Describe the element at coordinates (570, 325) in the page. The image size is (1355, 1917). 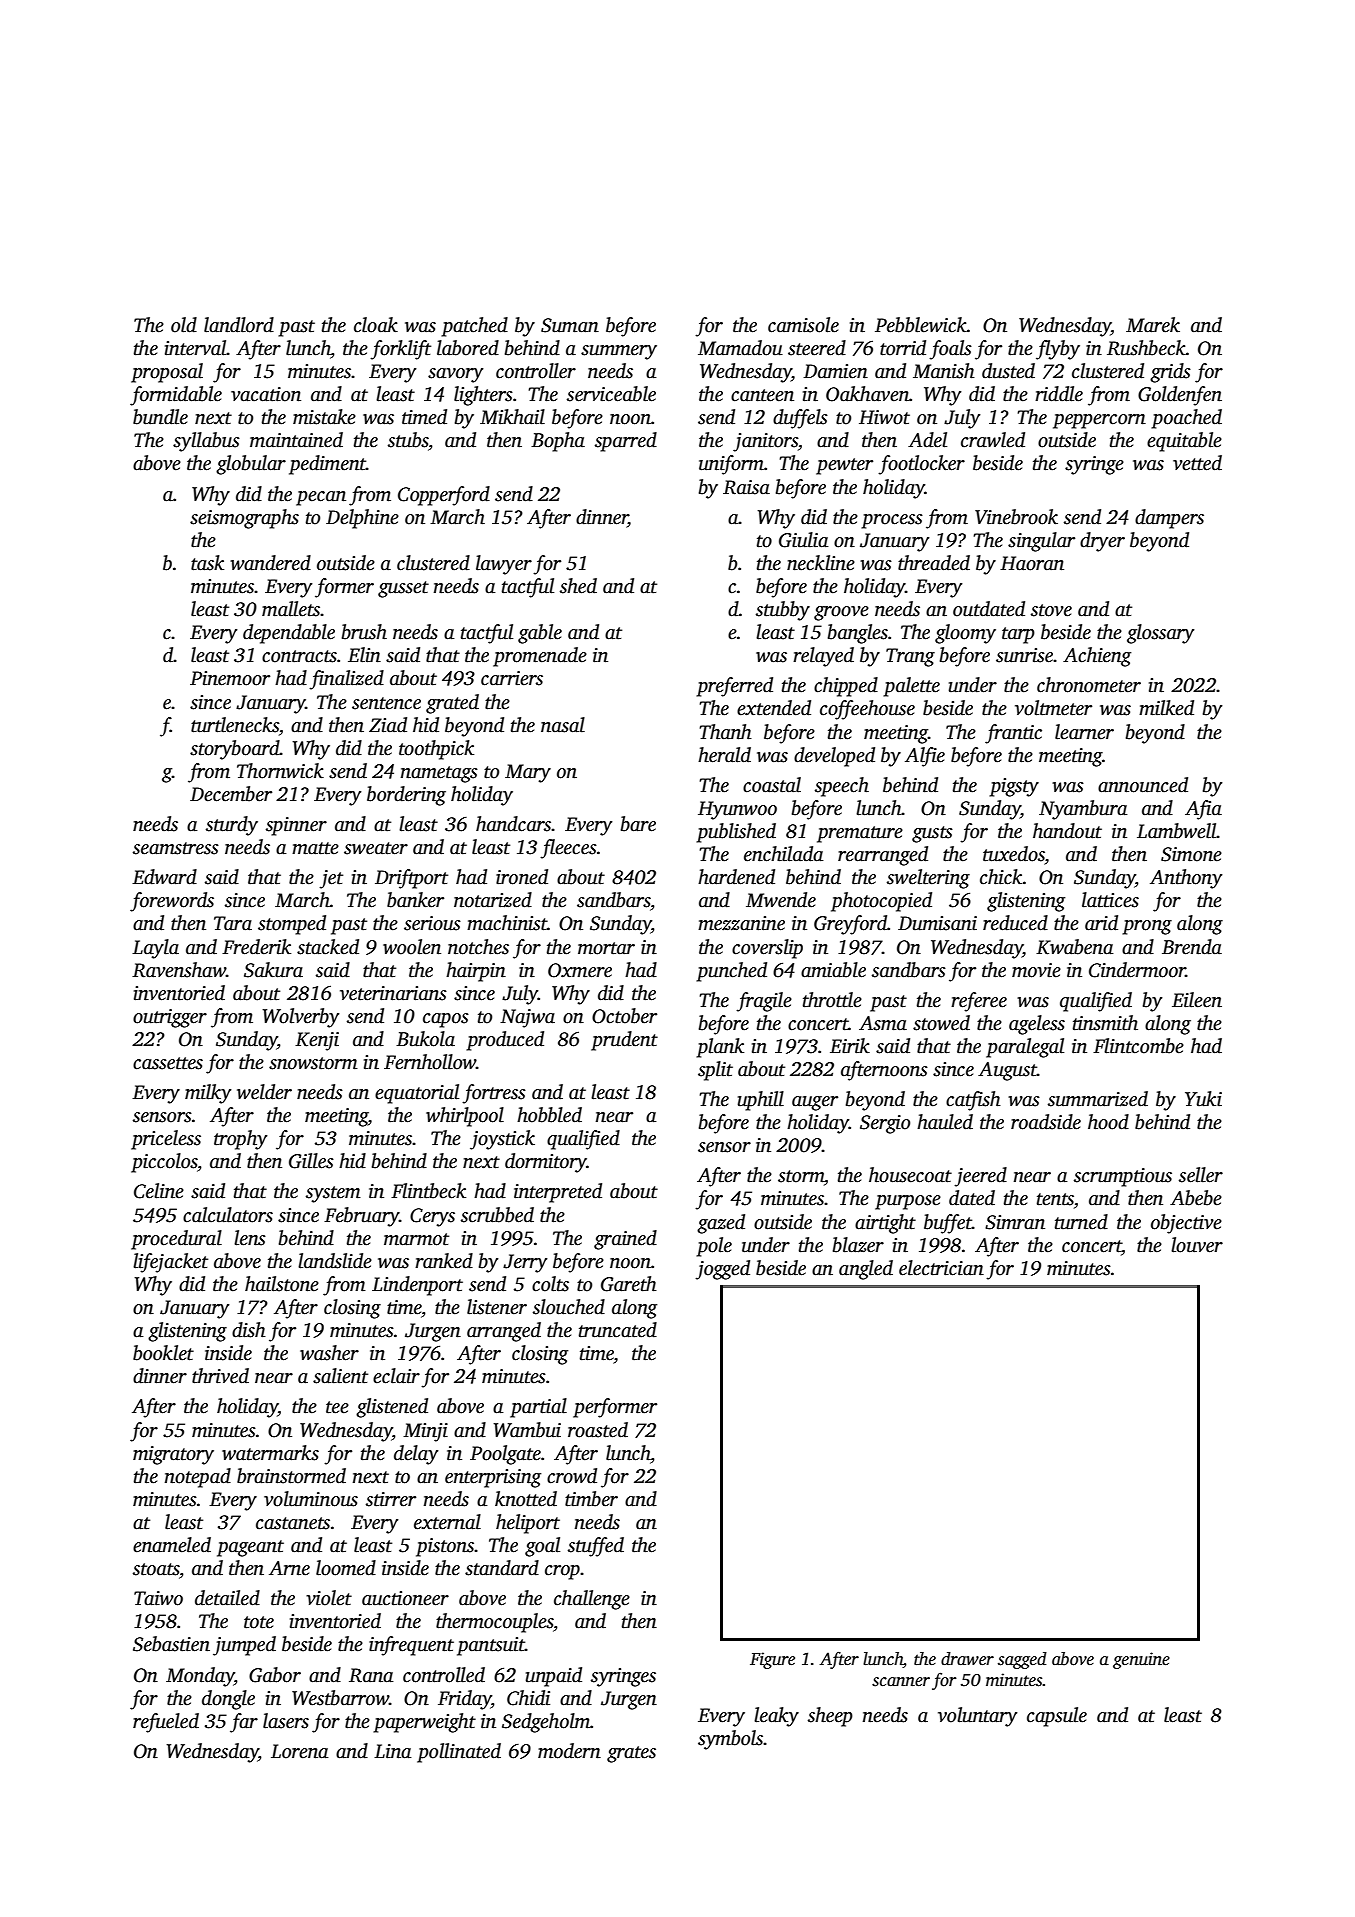
I see `Suman` at that location.
